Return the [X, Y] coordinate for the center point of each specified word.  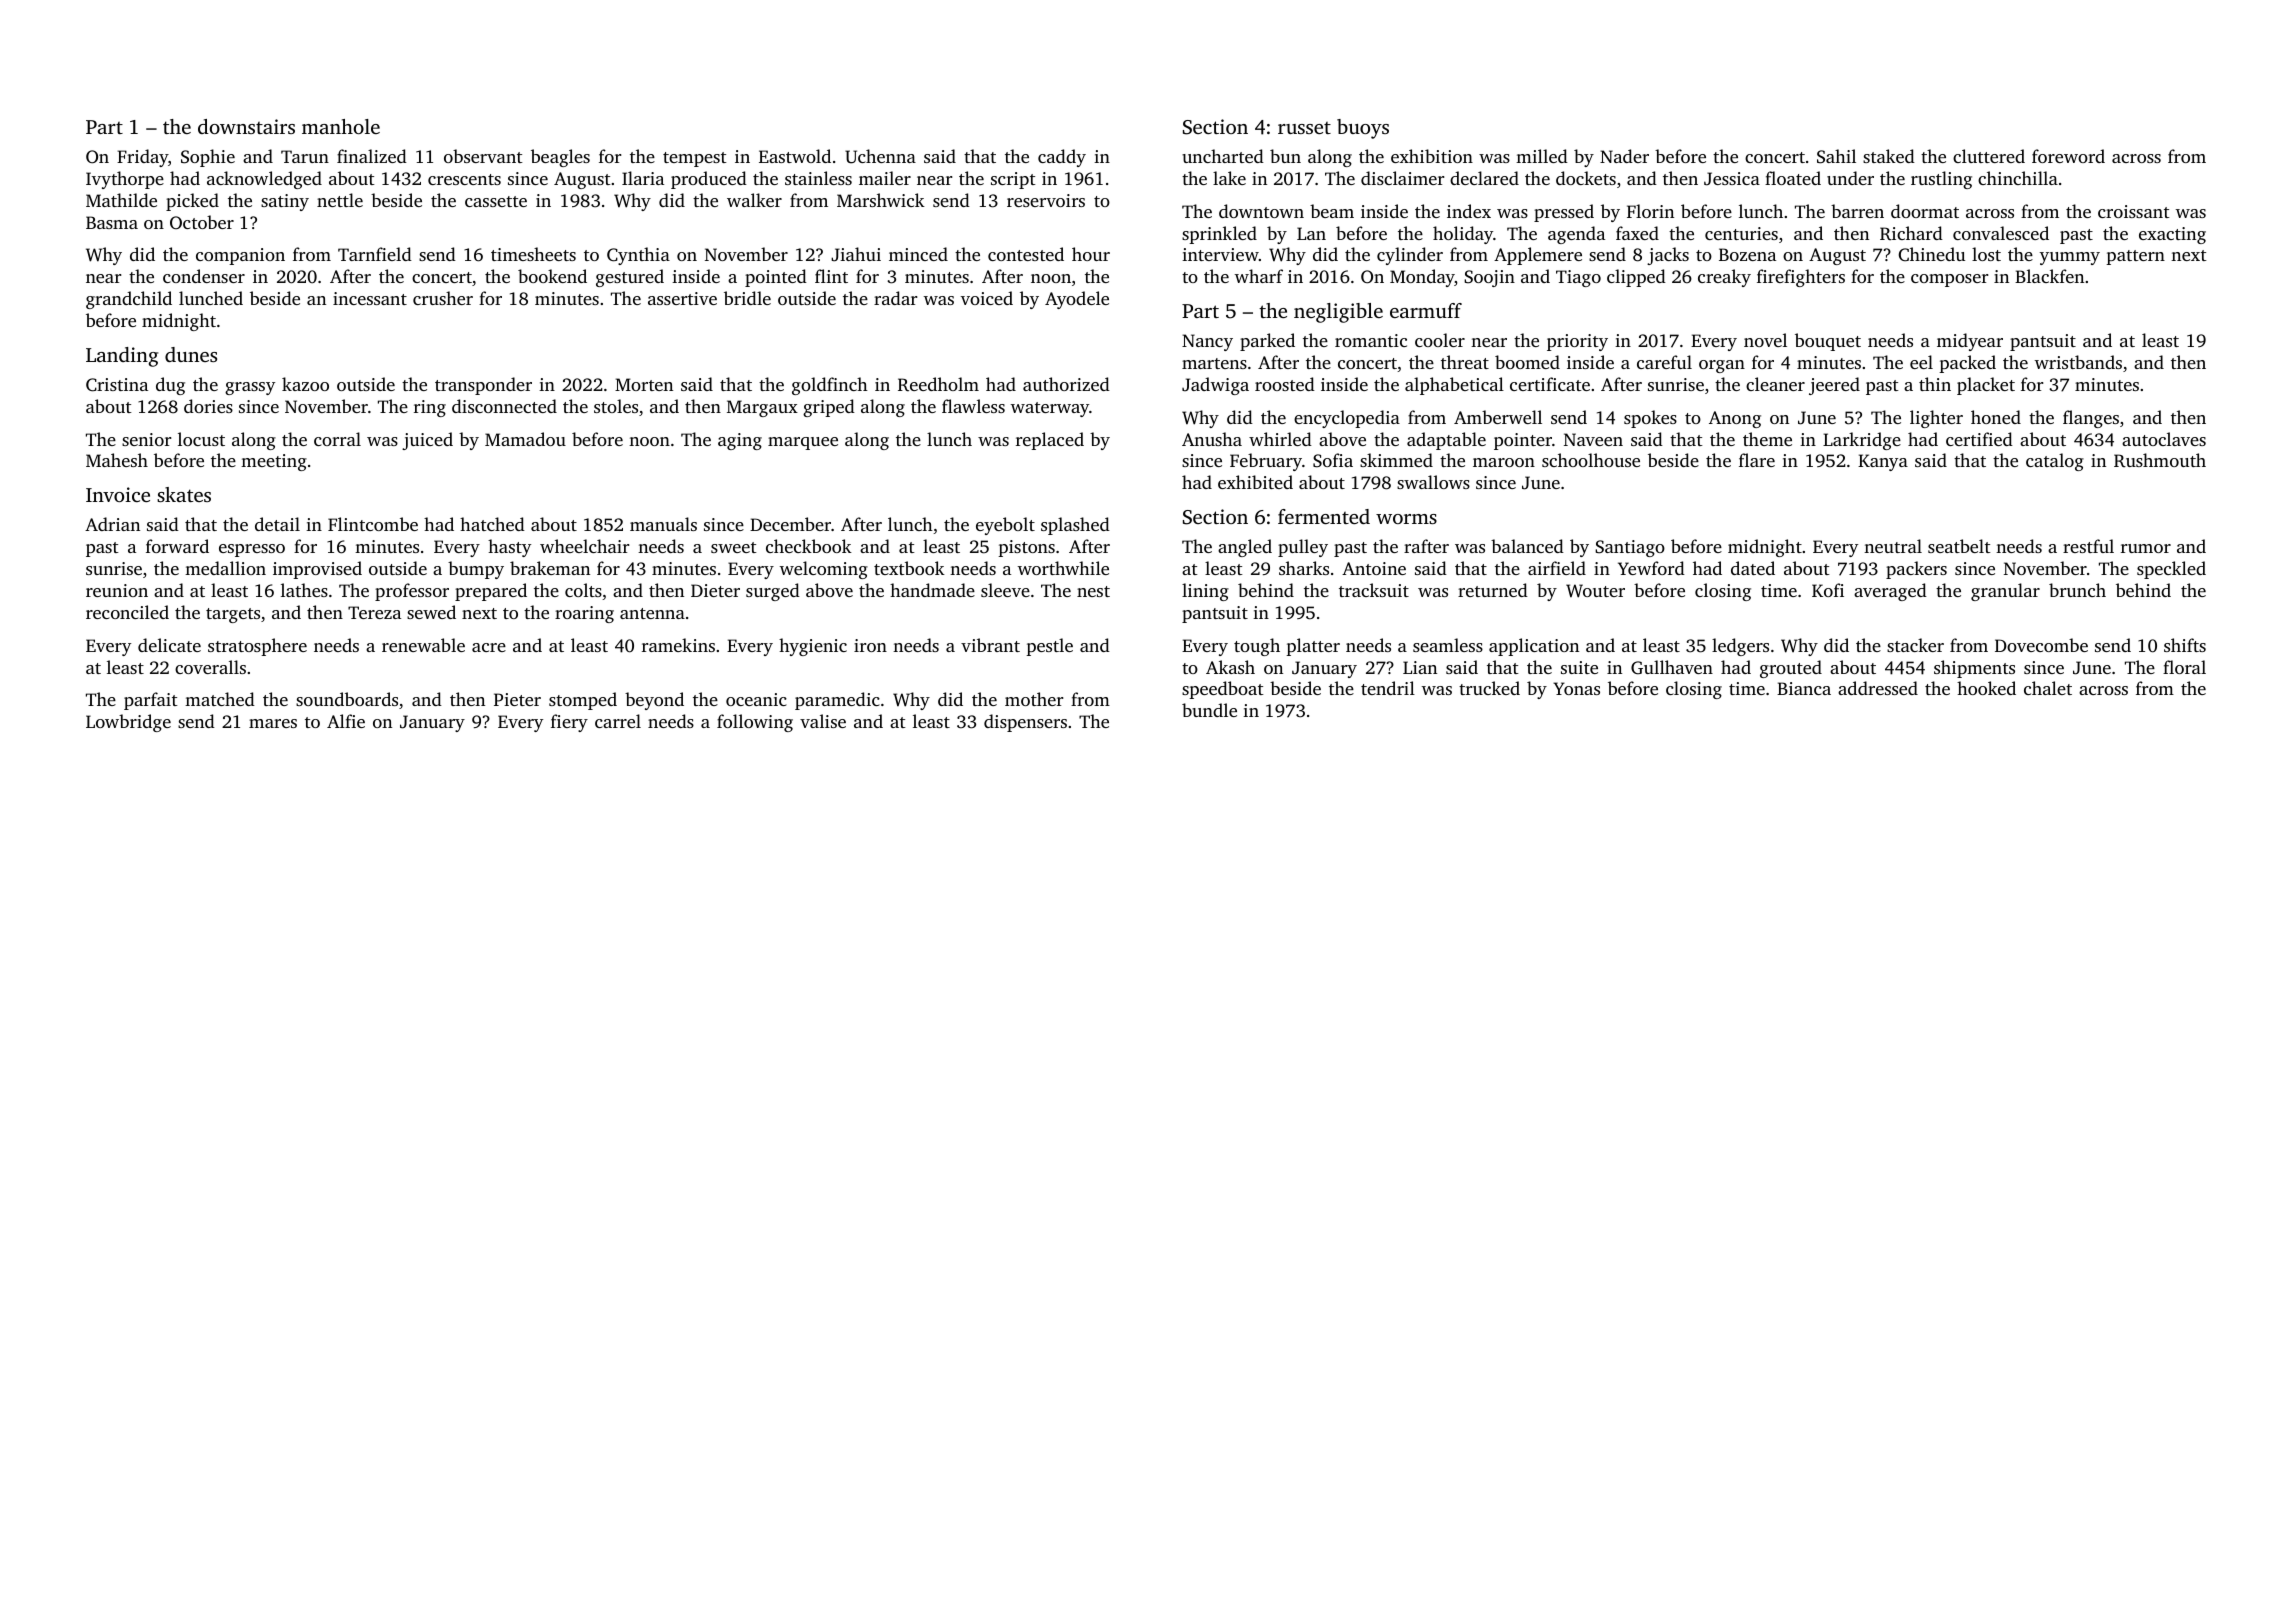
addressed [1878, 688]
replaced [1050, 441]
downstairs [246, 126]
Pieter [517, 699]
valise [823, 721]
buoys [1363, 129]
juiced [427, 441]
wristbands [2078, 362]
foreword [2068, 156]
